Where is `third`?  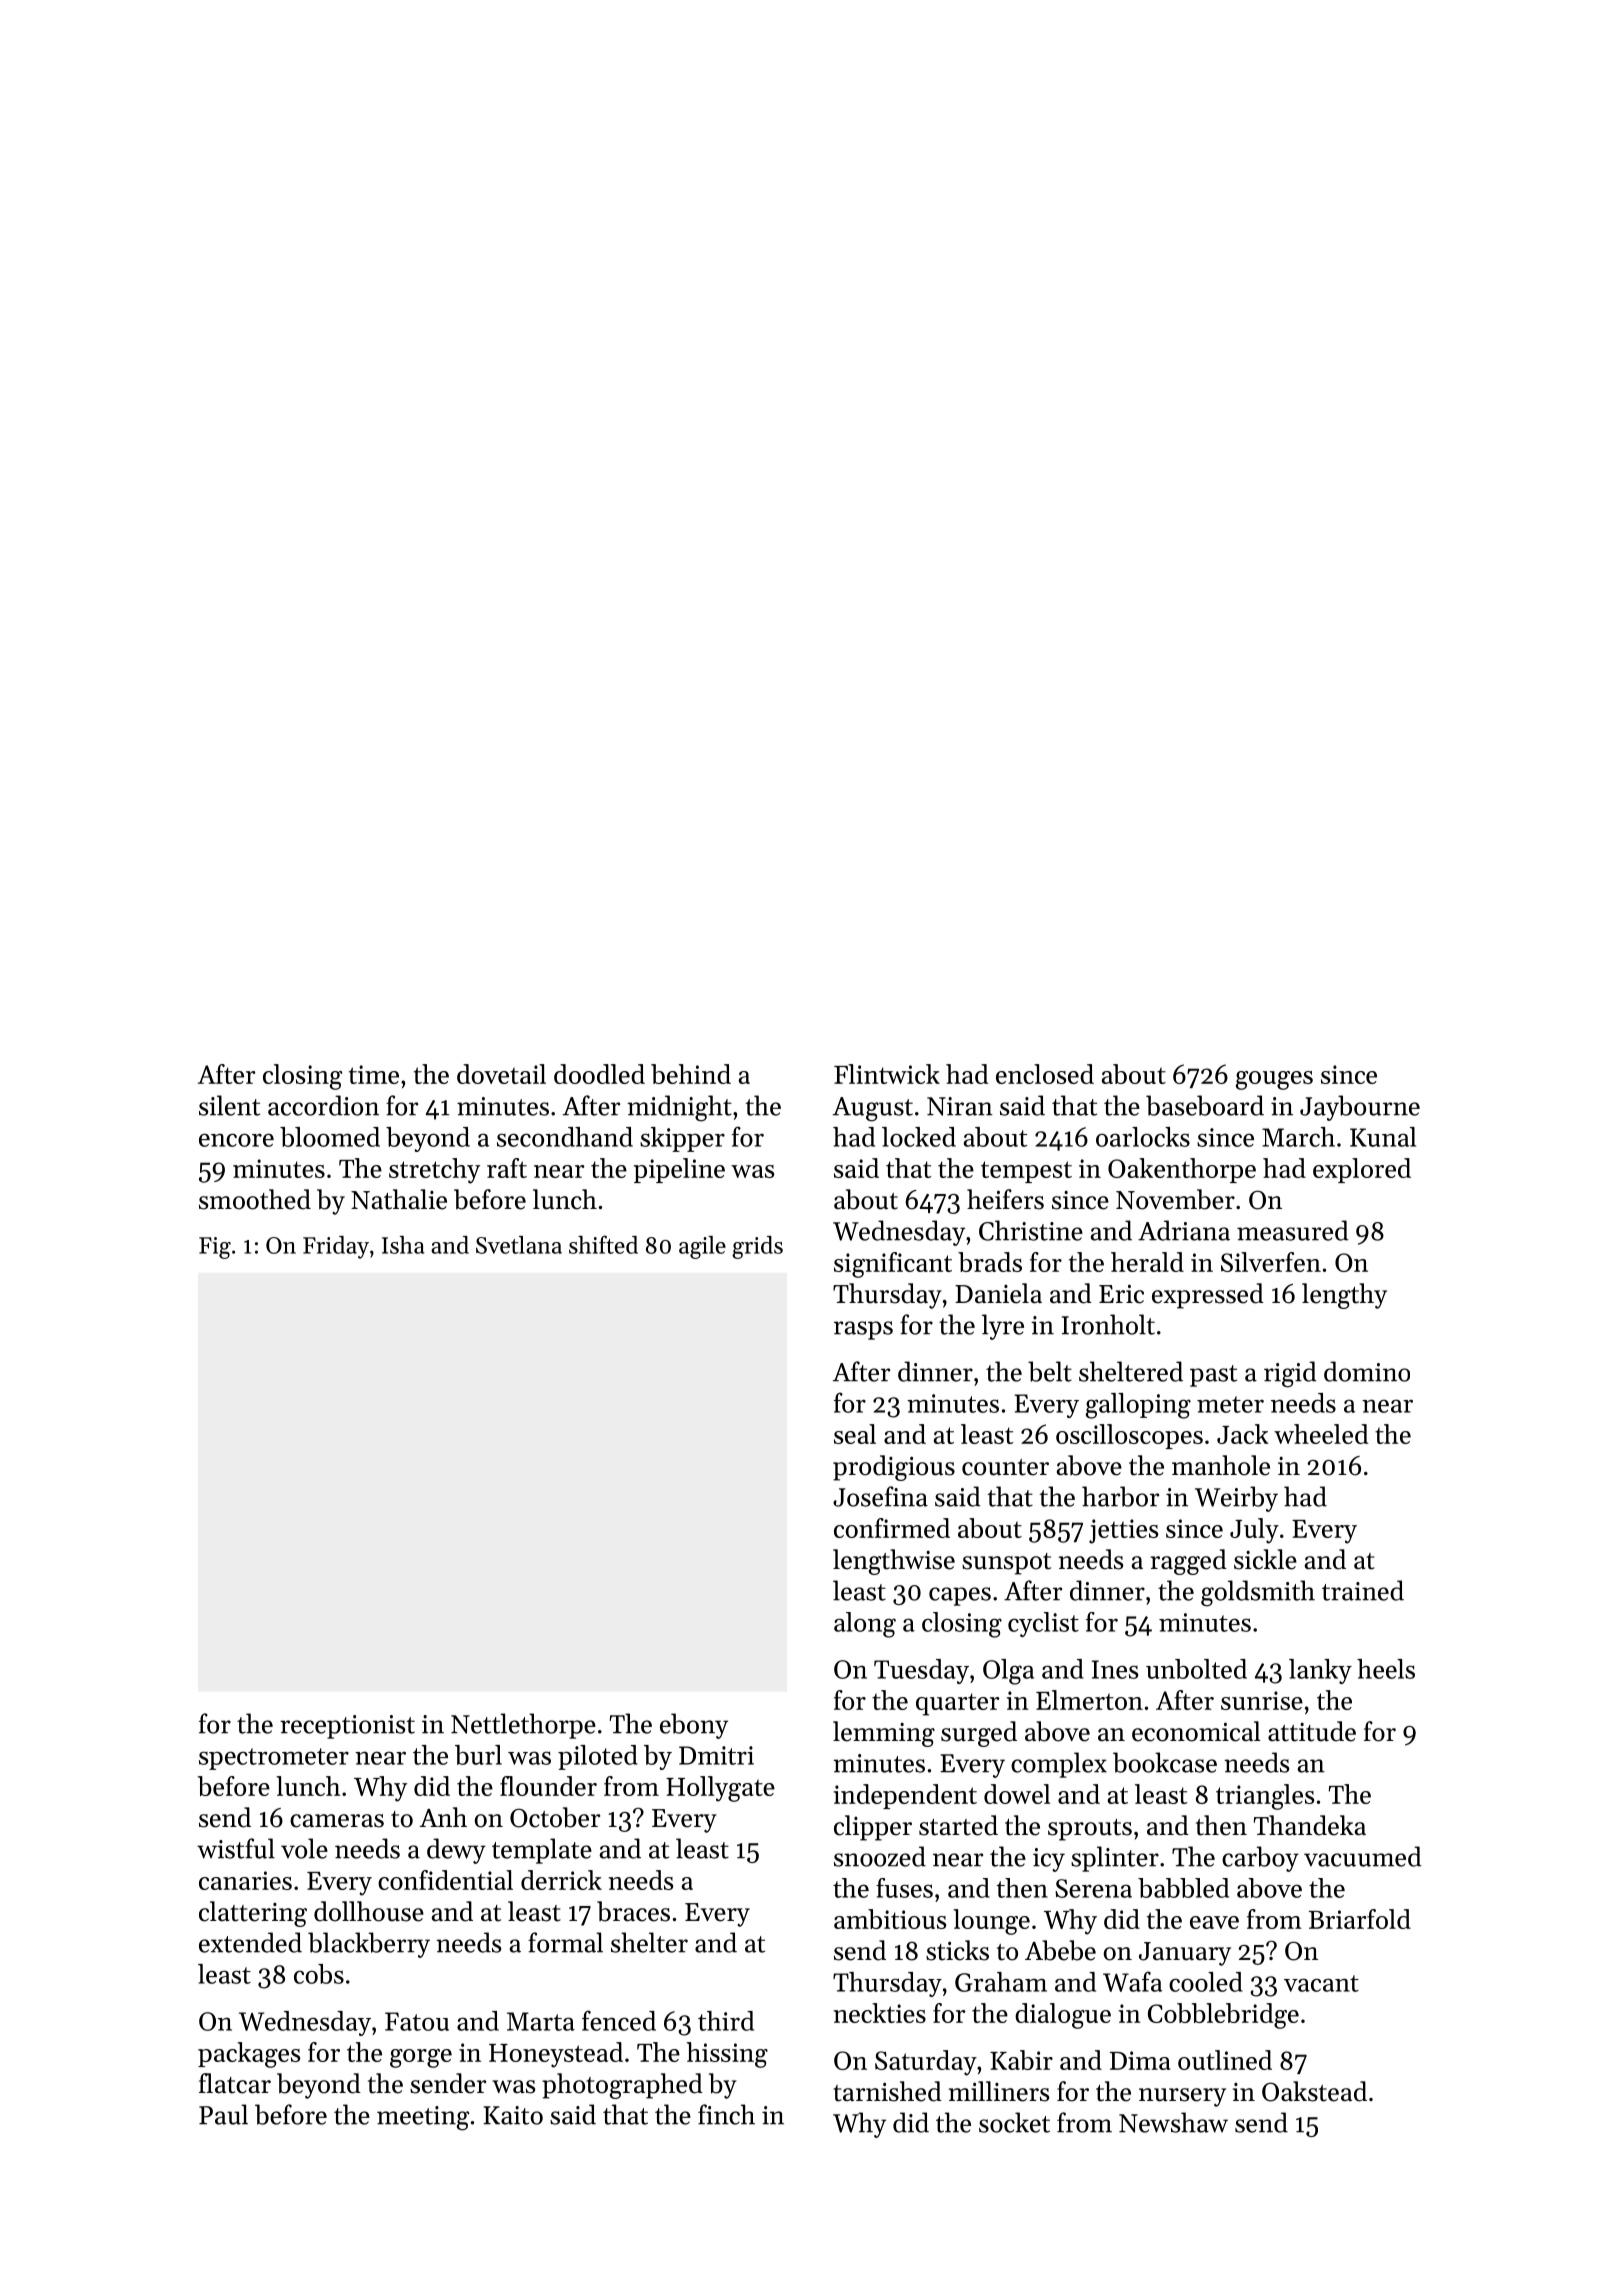 third is located at coordinates (726, 2021).
